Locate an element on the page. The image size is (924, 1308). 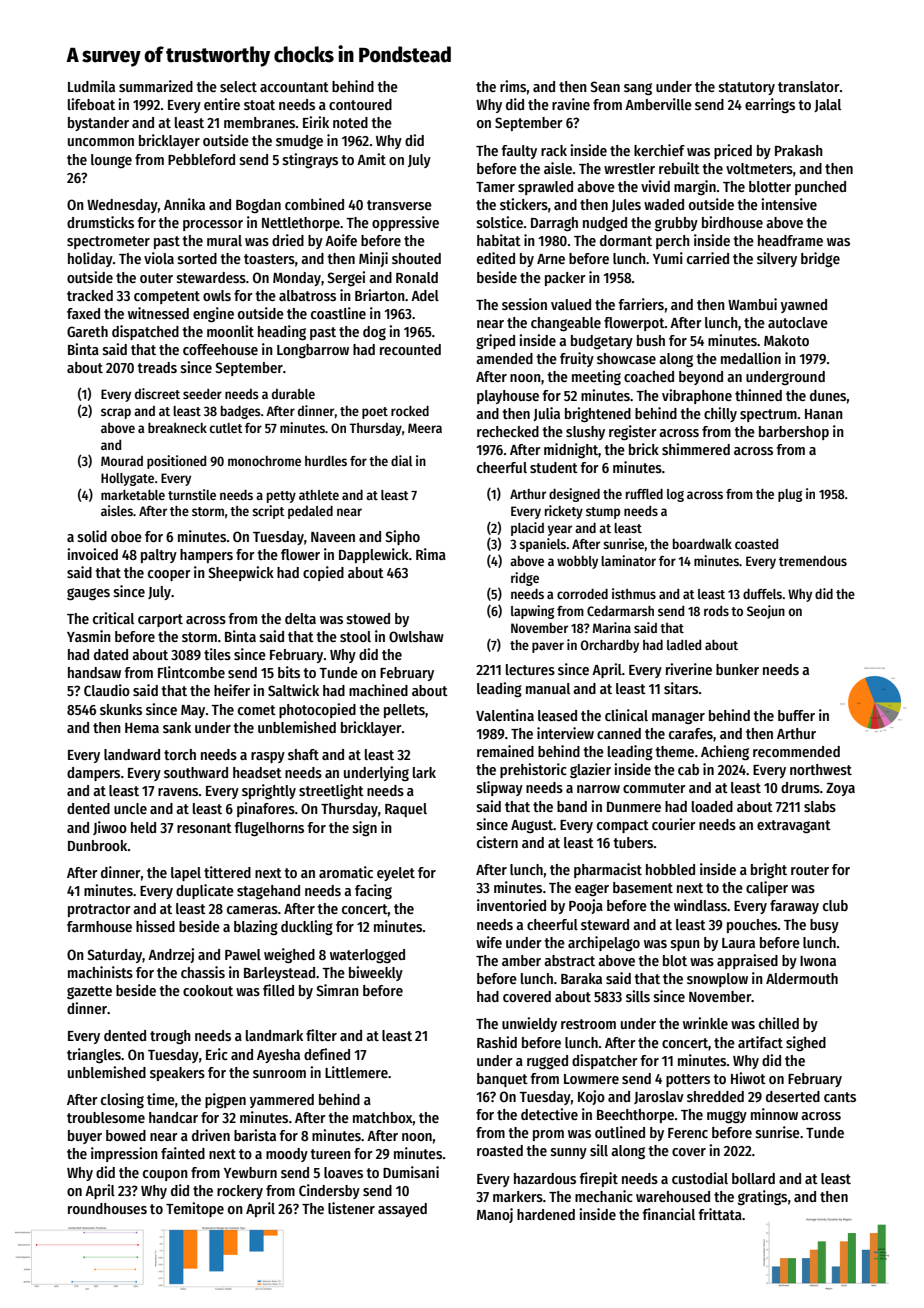
buffer is located at coordinates (796, 715).
